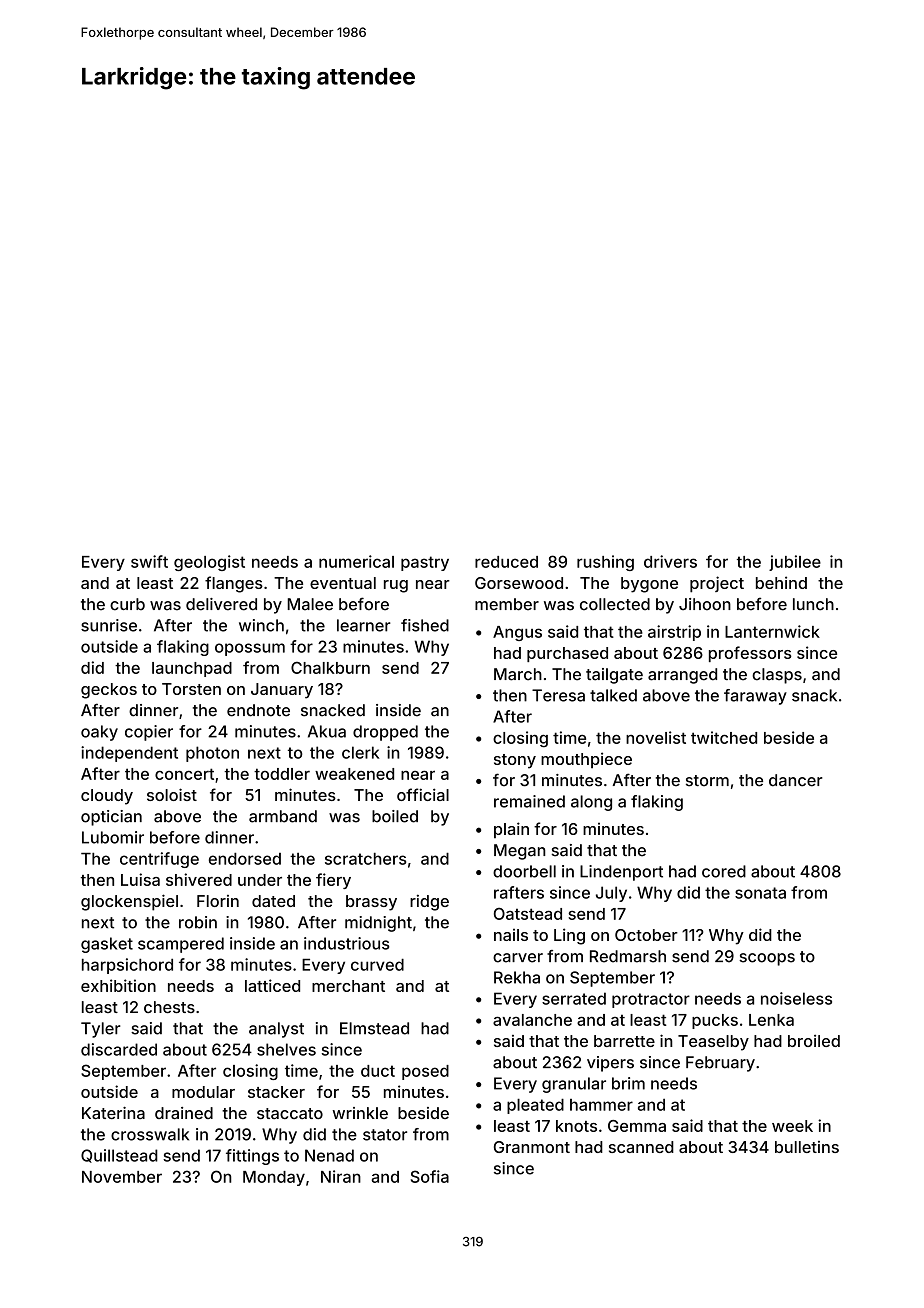  Describe the element at coordinates (425, 1072) in the screenshot. I see `posed` at that location.
